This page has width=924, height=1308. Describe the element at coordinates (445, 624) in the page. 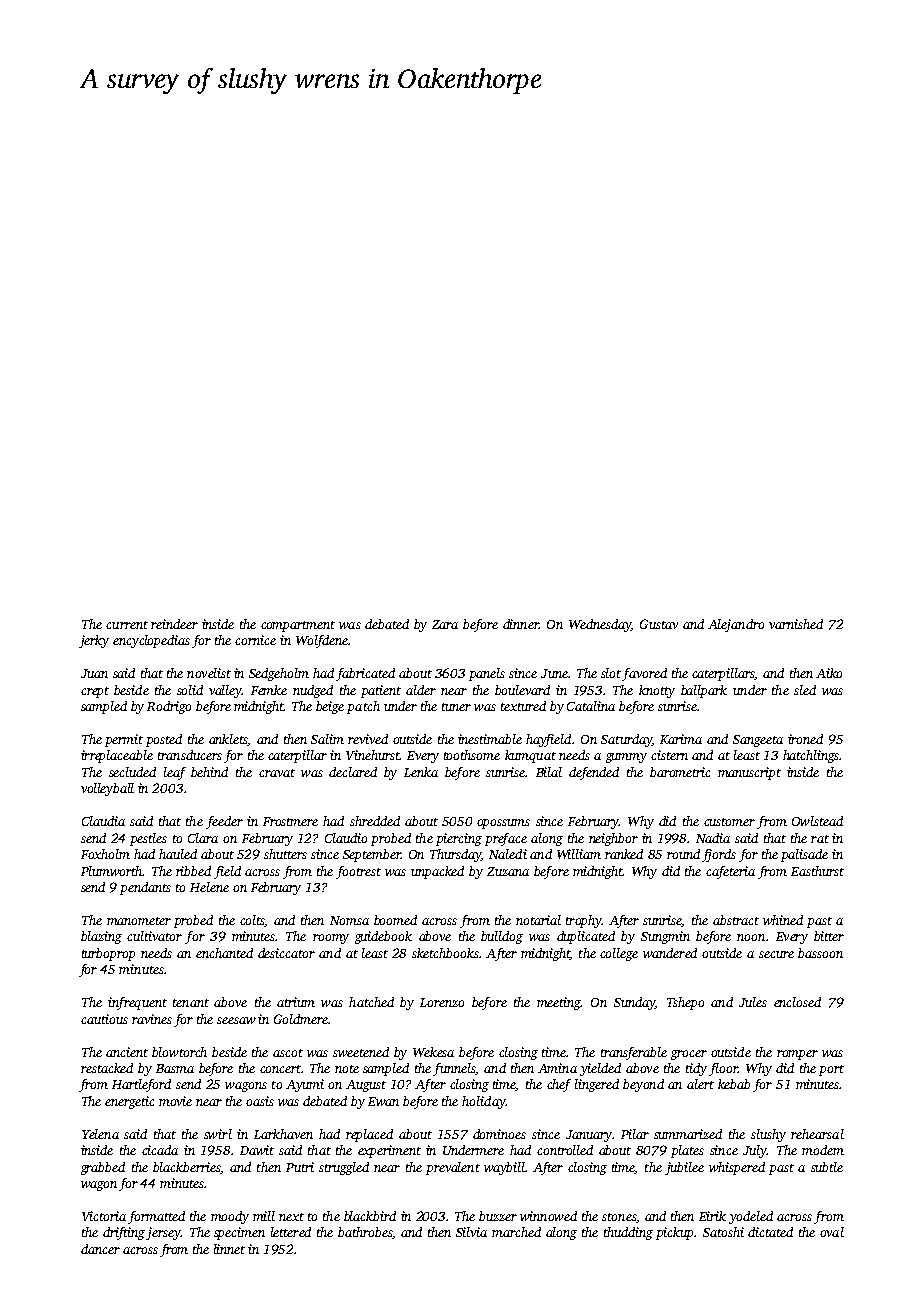

I see `Zara` at that location.
